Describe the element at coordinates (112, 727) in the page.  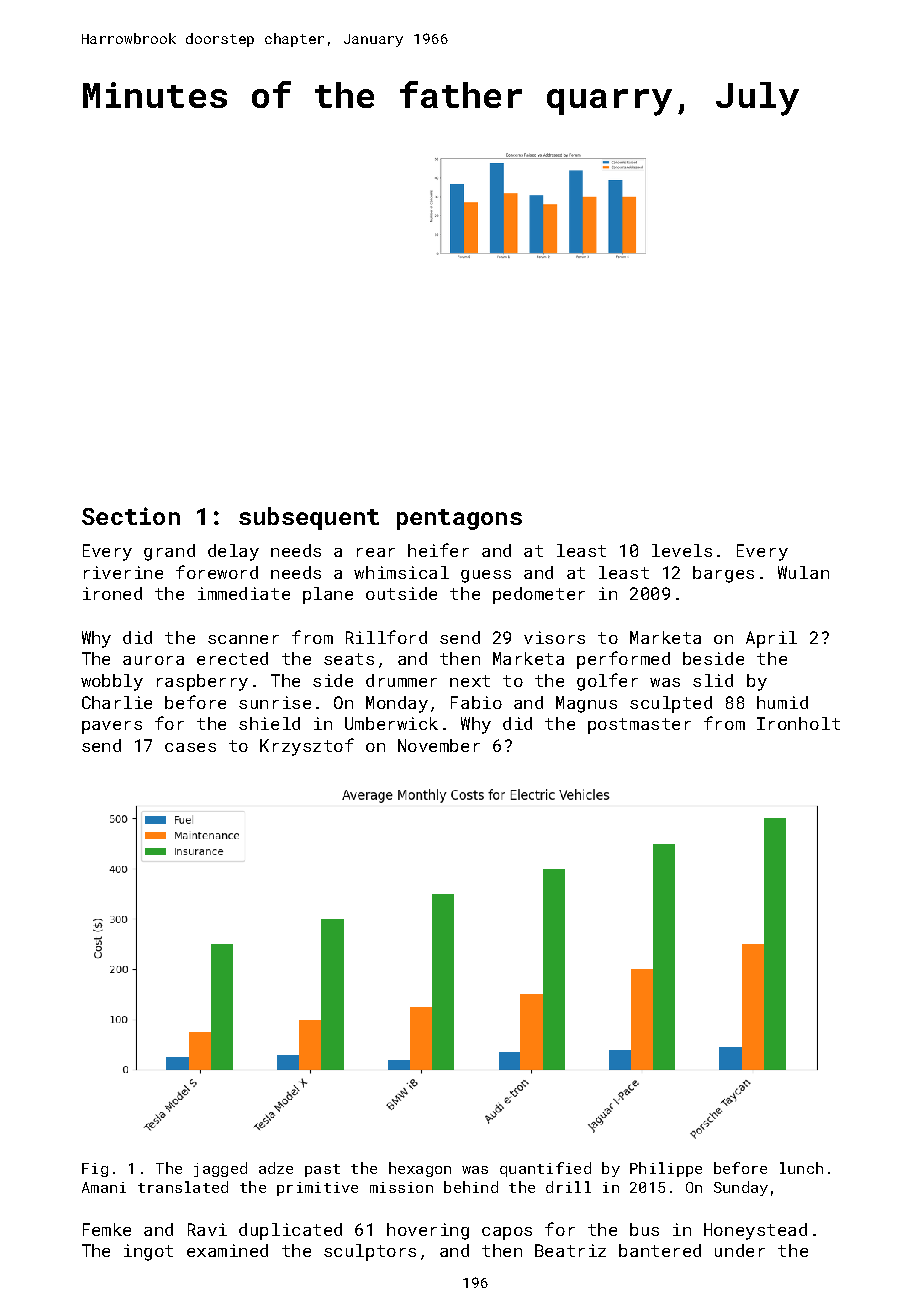
I see `pavers` at that location.
